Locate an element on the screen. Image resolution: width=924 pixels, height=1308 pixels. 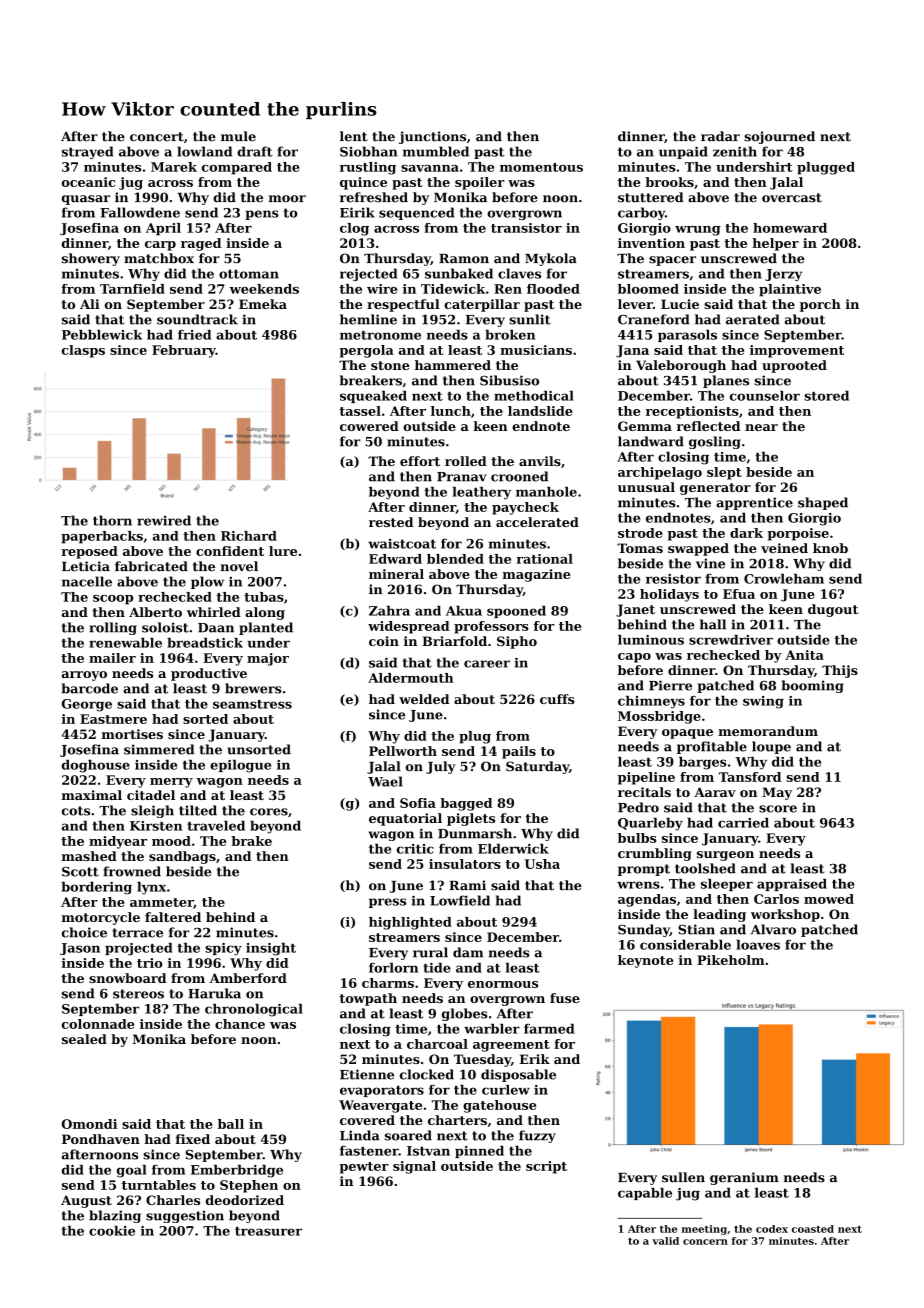
pails is located at coordinates (519, 752).
